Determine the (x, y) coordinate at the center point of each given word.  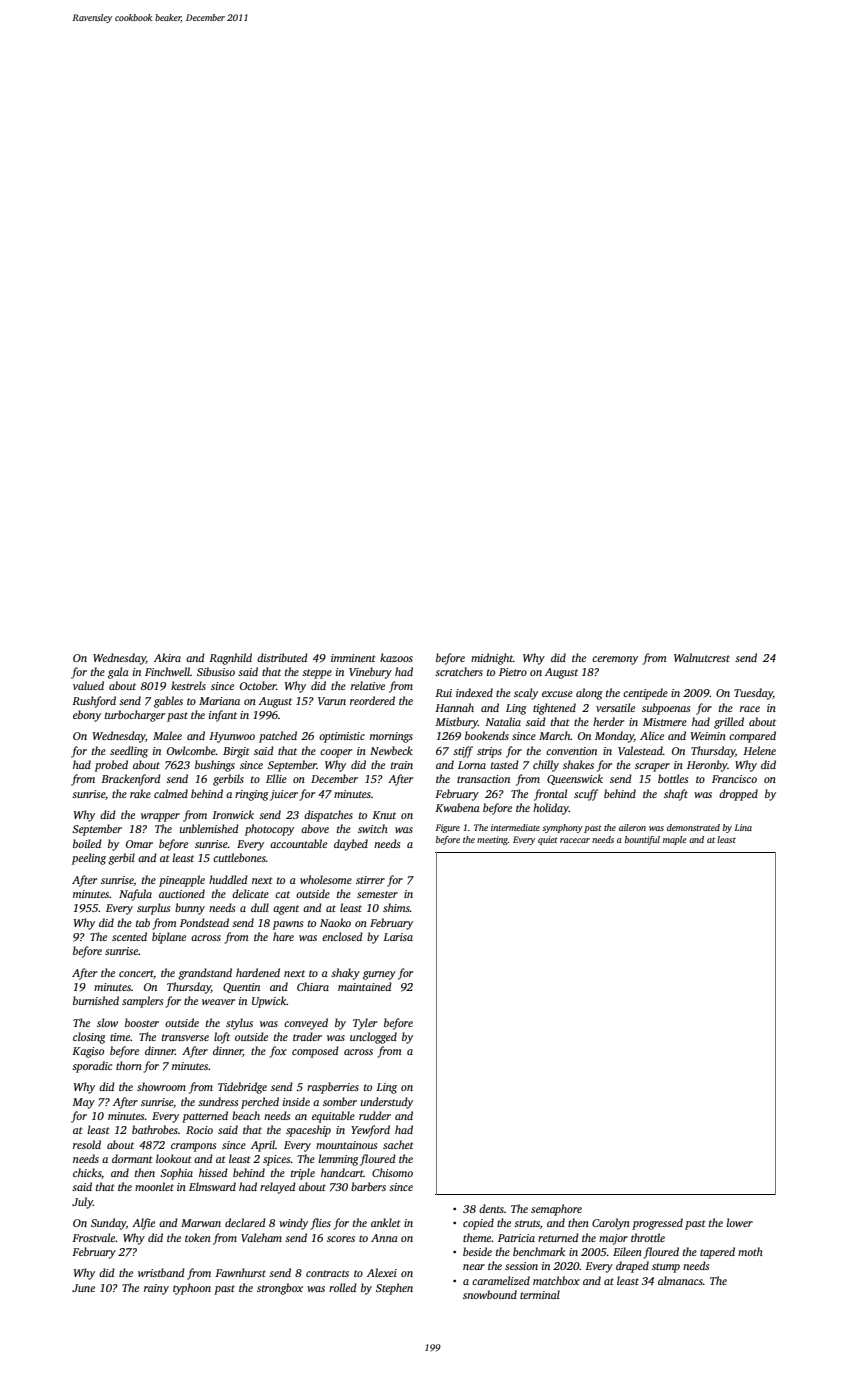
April (263, 1146)
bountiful (642, 840)
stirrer (370, 880)
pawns (288, 925)
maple (675, 840)
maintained (365, 986)
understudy (387, 1103)
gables (168, 702)
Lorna (472, 765)
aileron (632, 827)
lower (739, 1222)
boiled (87, 843)
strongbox (280, 1289)
